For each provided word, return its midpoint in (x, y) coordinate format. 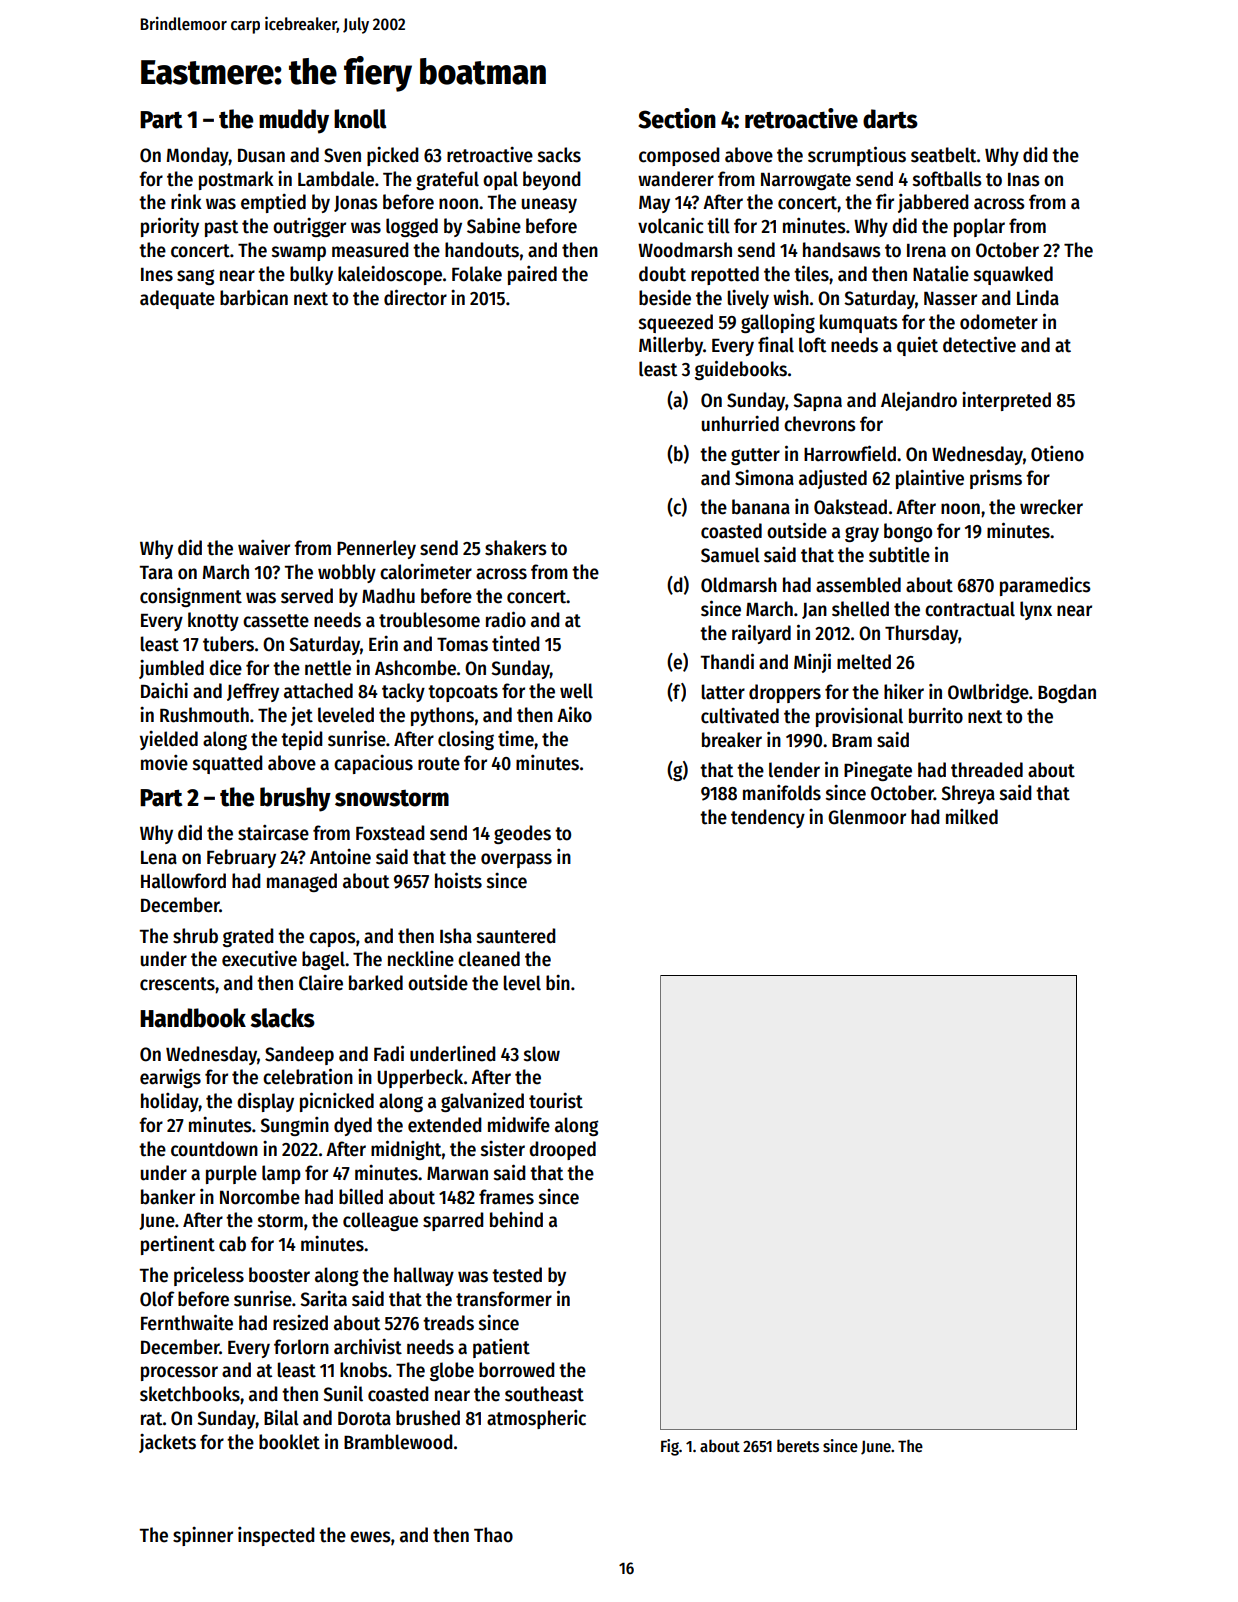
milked (972, 817)
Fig (670, 1447)
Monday (198, 156)
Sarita (323, 1299)
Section (677, 118)
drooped (562, 1150)
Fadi (389, 1053)
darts (890, 119)
